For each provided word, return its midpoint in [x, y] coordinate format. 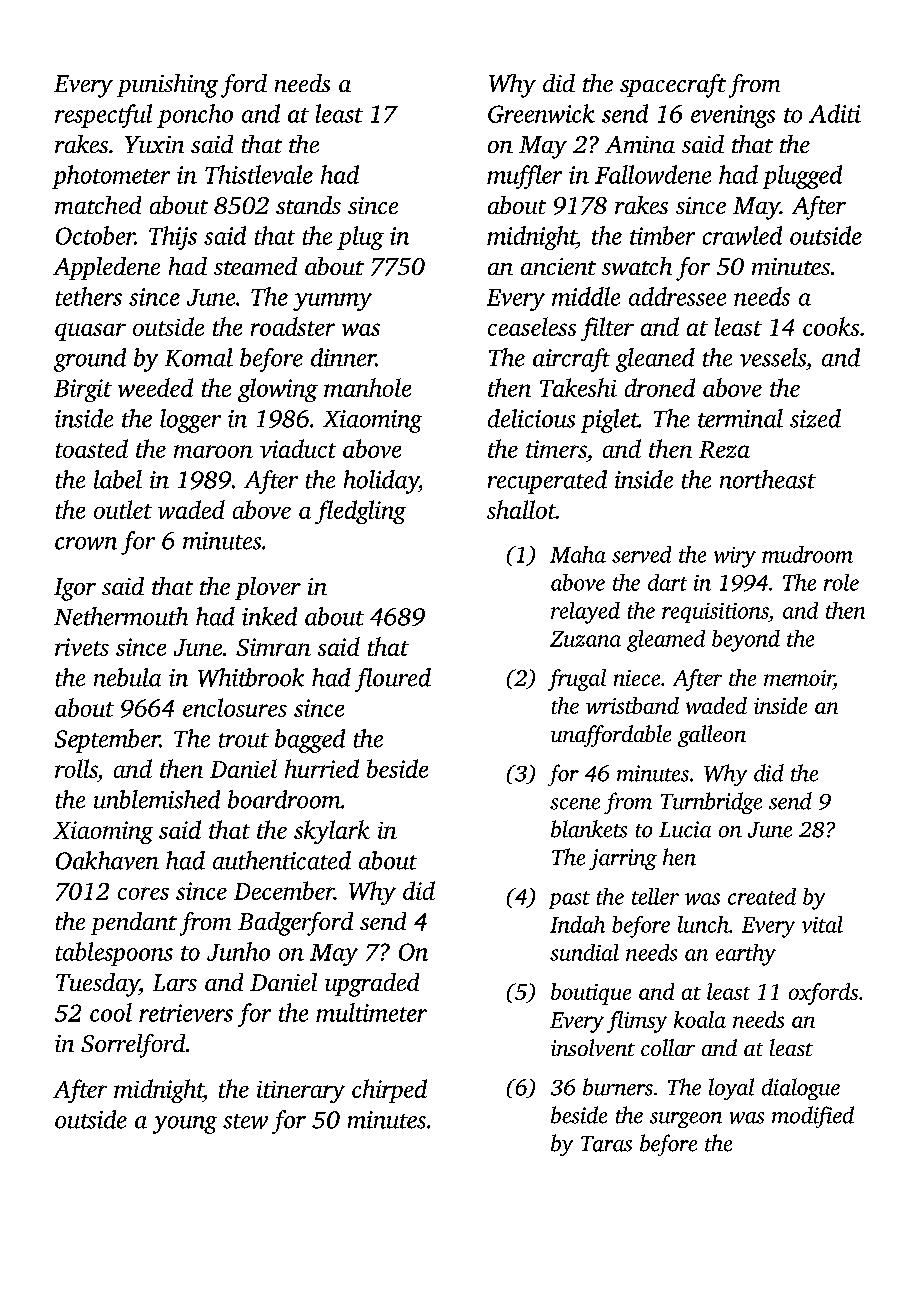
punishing [167, 86]
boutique [591, 994]
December [284, 890]
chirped [389, 1091]
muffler [524, 177]
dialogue [801, 1089]
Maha [578, 554]
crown [86, 543]
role [841, 582]
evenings [733, 116]
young [185, 1125]
